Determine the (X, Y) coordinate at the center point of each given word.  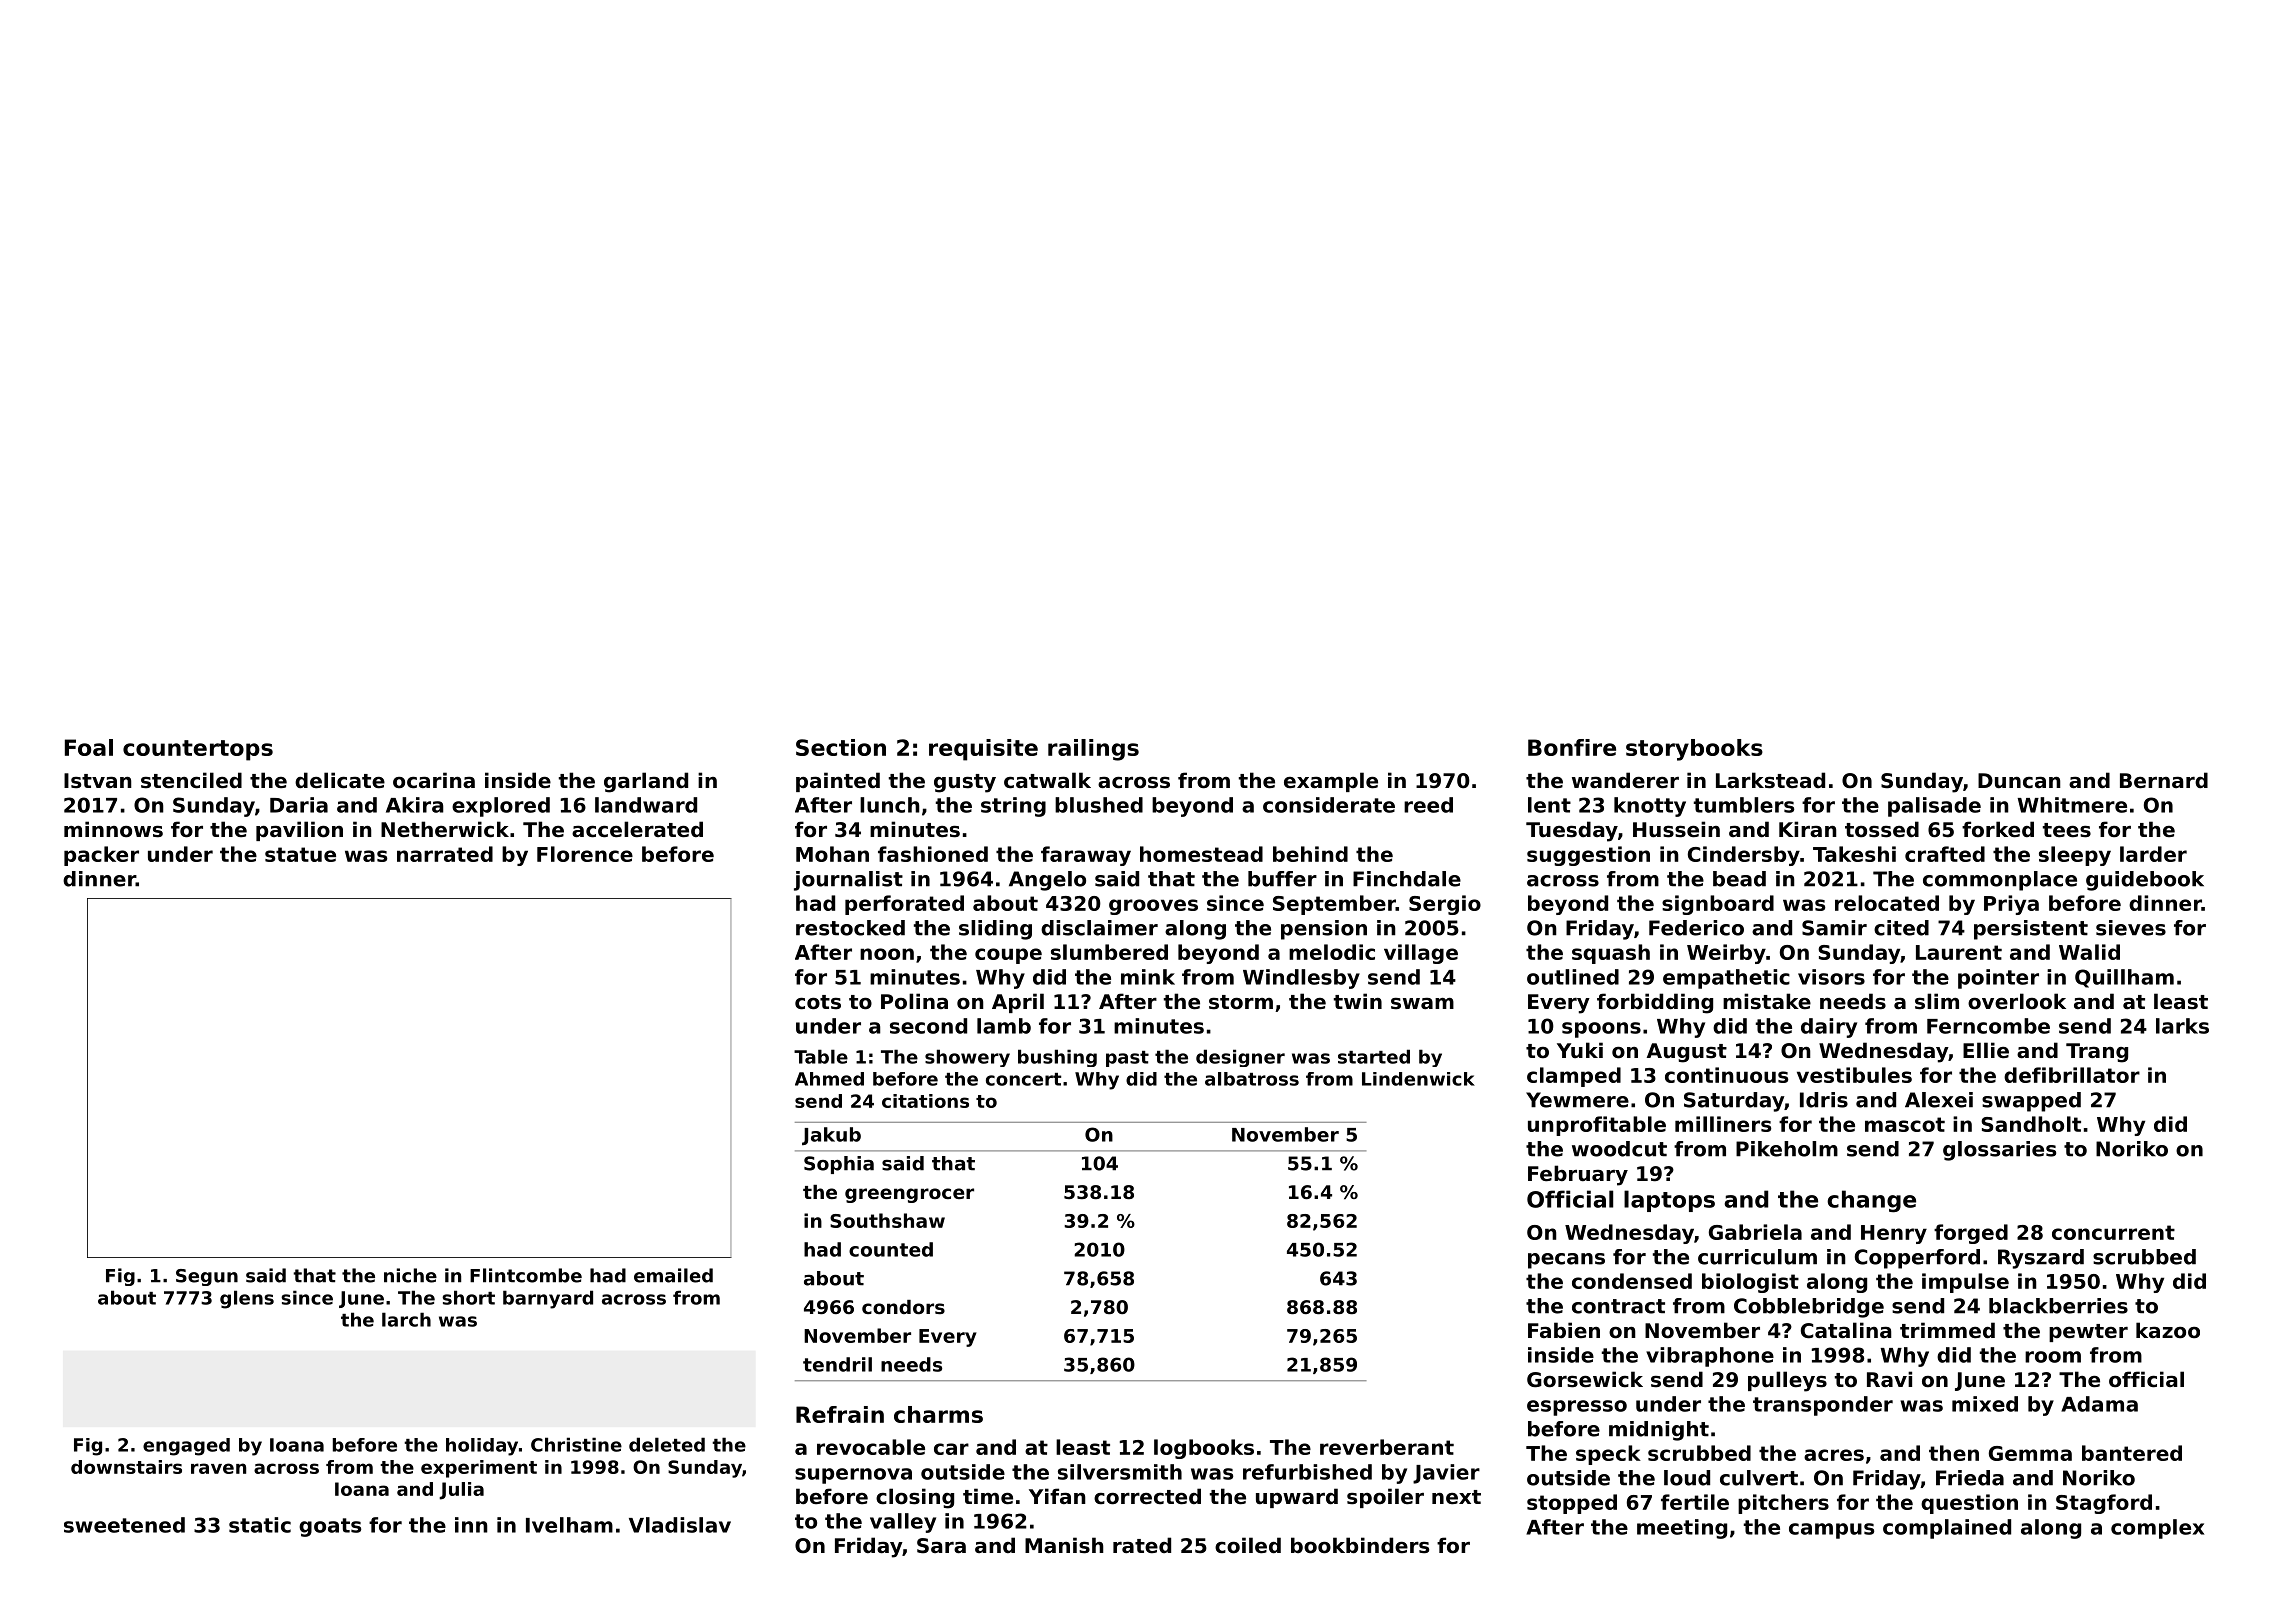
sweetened (124, 1525)
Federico (1696, 928)
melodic (1332, 952)
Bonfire (1572, 747)
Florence (585, 854)
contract (1618, 1306)
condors (903, 1307)
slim (1937, 1001)
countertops (198, 750)
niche (410, 1275)
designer (1240, 1058)
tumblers (1744, 805)
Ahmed (829, 1079)
